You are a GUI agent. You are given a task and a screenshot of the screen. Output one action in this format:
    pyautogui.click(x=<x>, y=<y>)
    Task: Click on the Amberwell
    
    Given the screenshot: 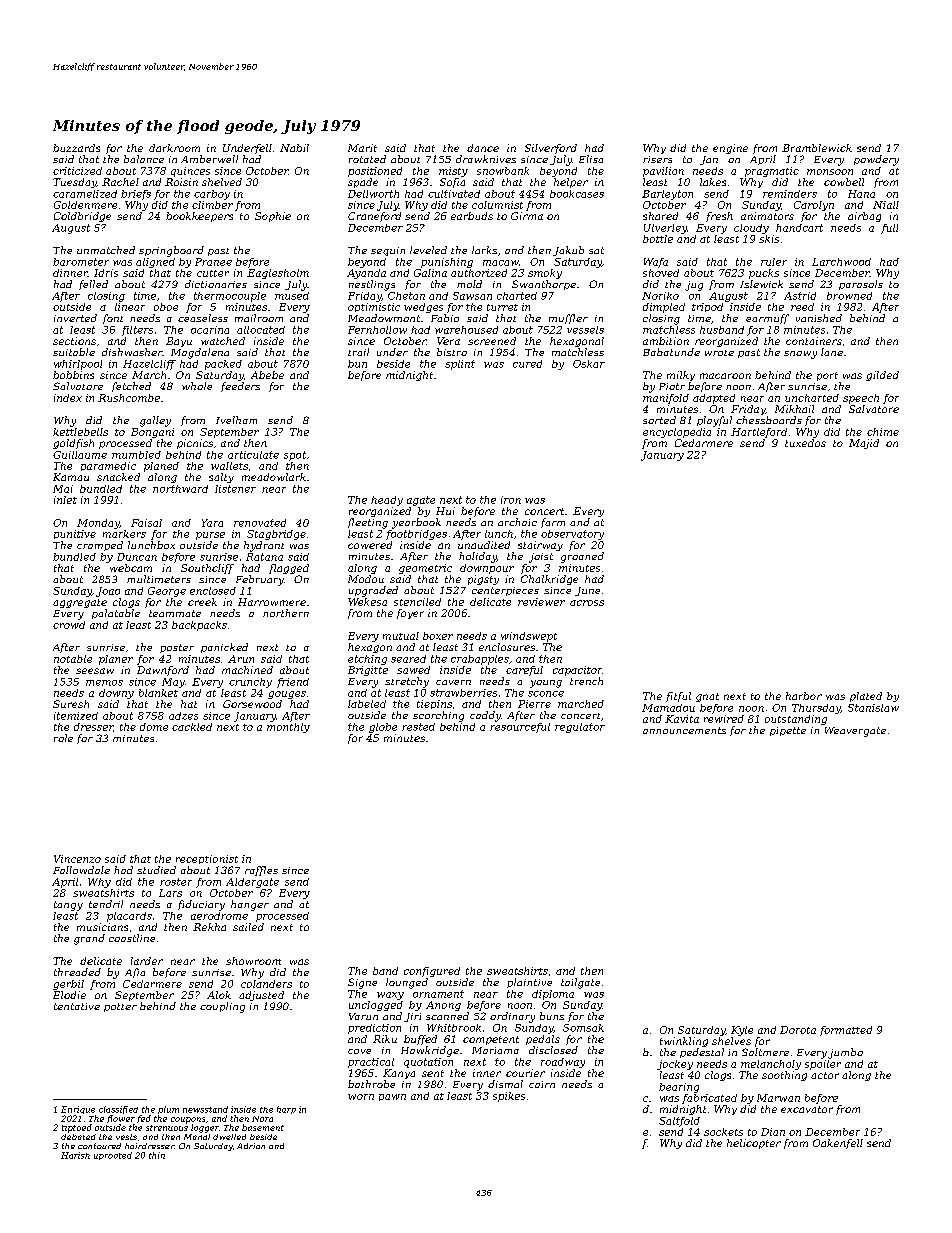 What is the action you would take?
    pyautogui.click(x=209, y=159)
